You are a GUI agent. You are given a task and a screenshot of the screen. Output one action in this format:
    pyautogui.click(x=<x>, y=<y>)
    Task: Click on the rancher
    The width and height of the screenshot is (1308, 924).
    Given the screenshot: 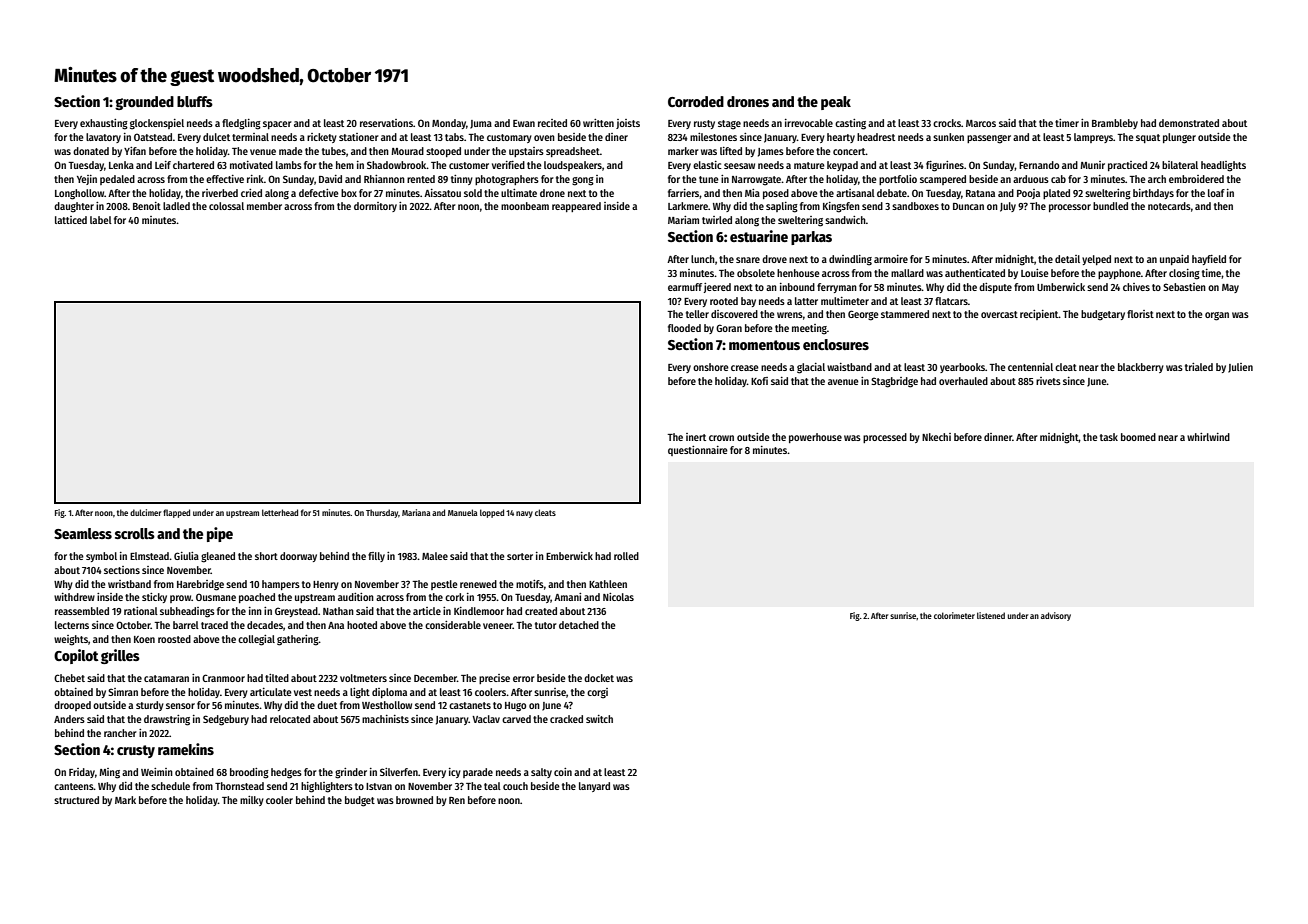 What is the action you would take?
    pyautogui.click(x=120, y=733)
